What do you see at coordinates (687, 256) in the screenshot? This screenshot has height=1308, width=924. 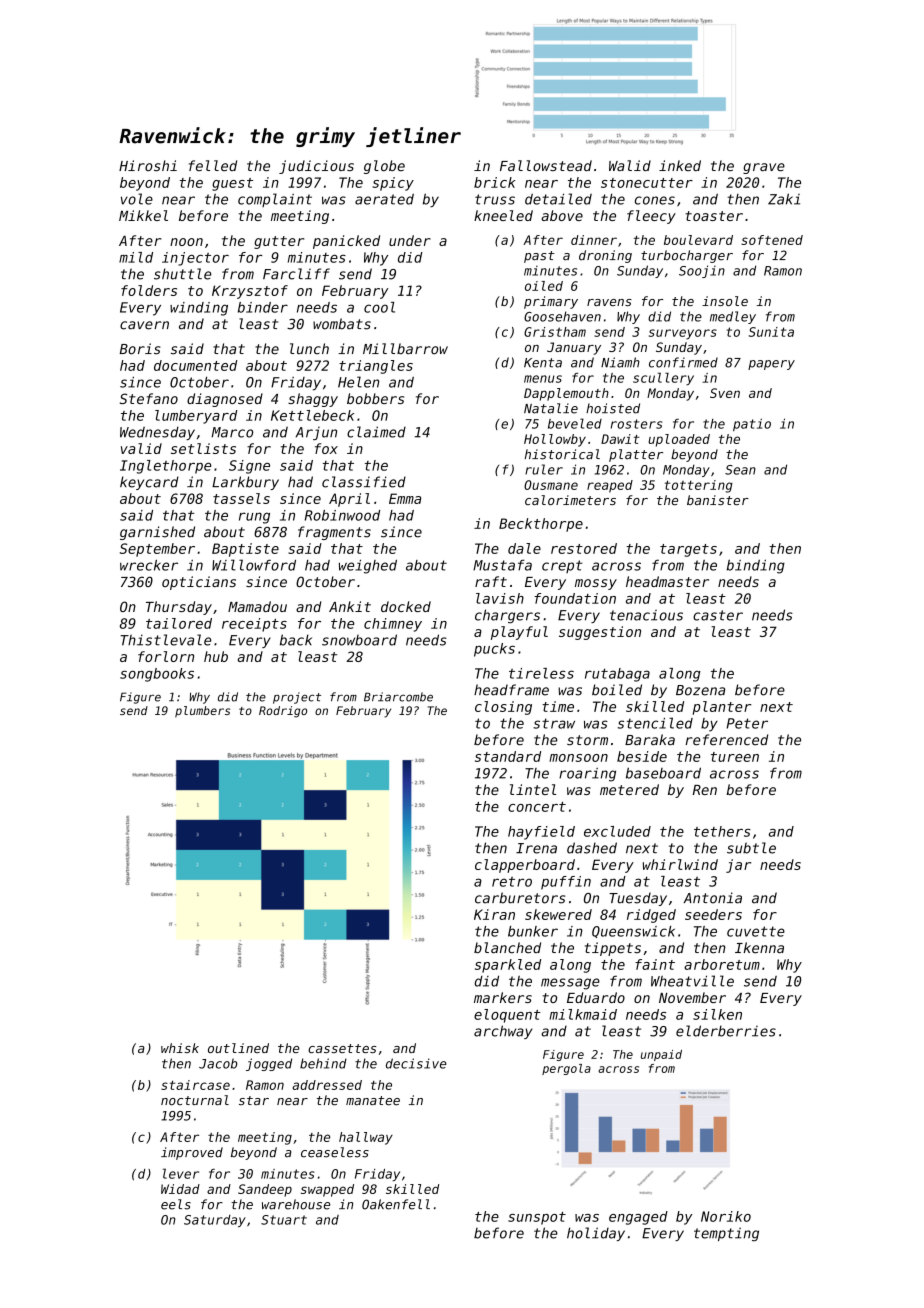 I see `turbocharger` at bounding box center [687, 256].
